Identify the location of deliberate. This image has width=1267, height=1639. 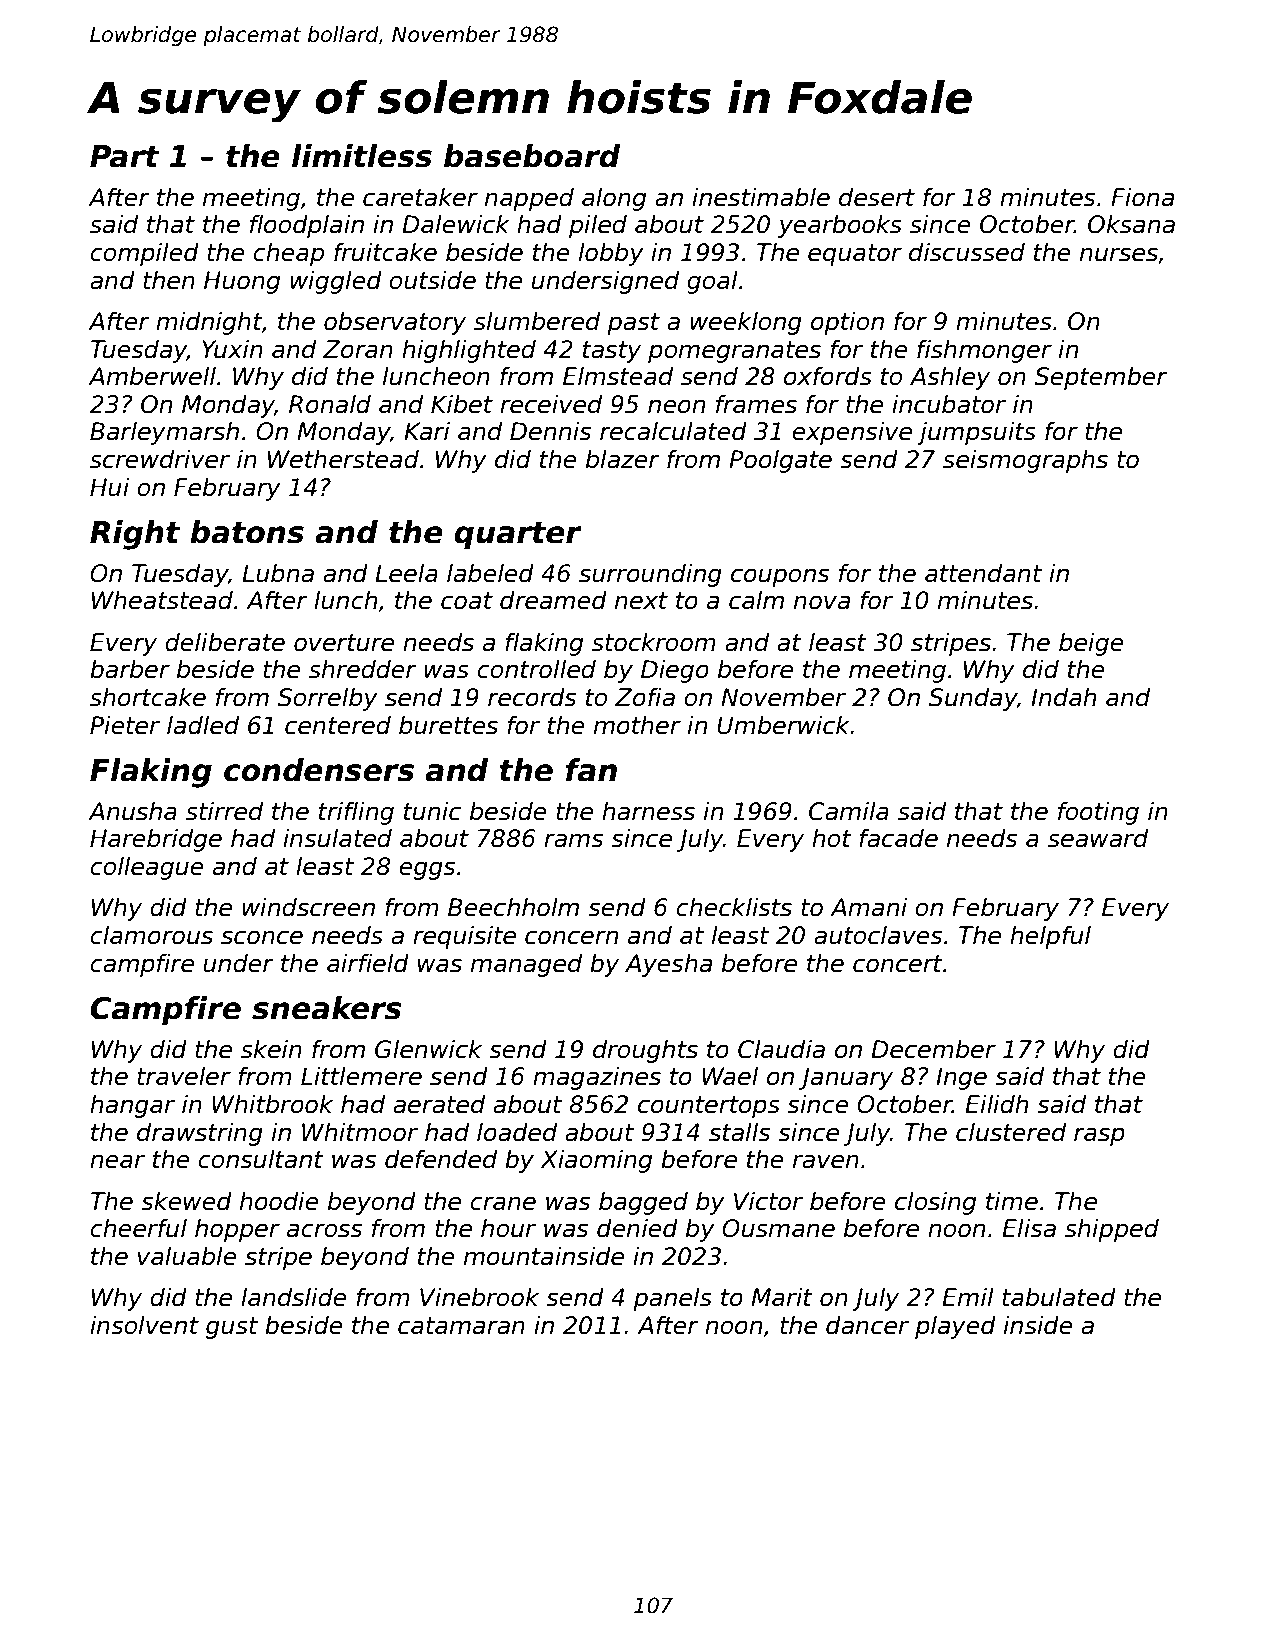
(225, 642).
